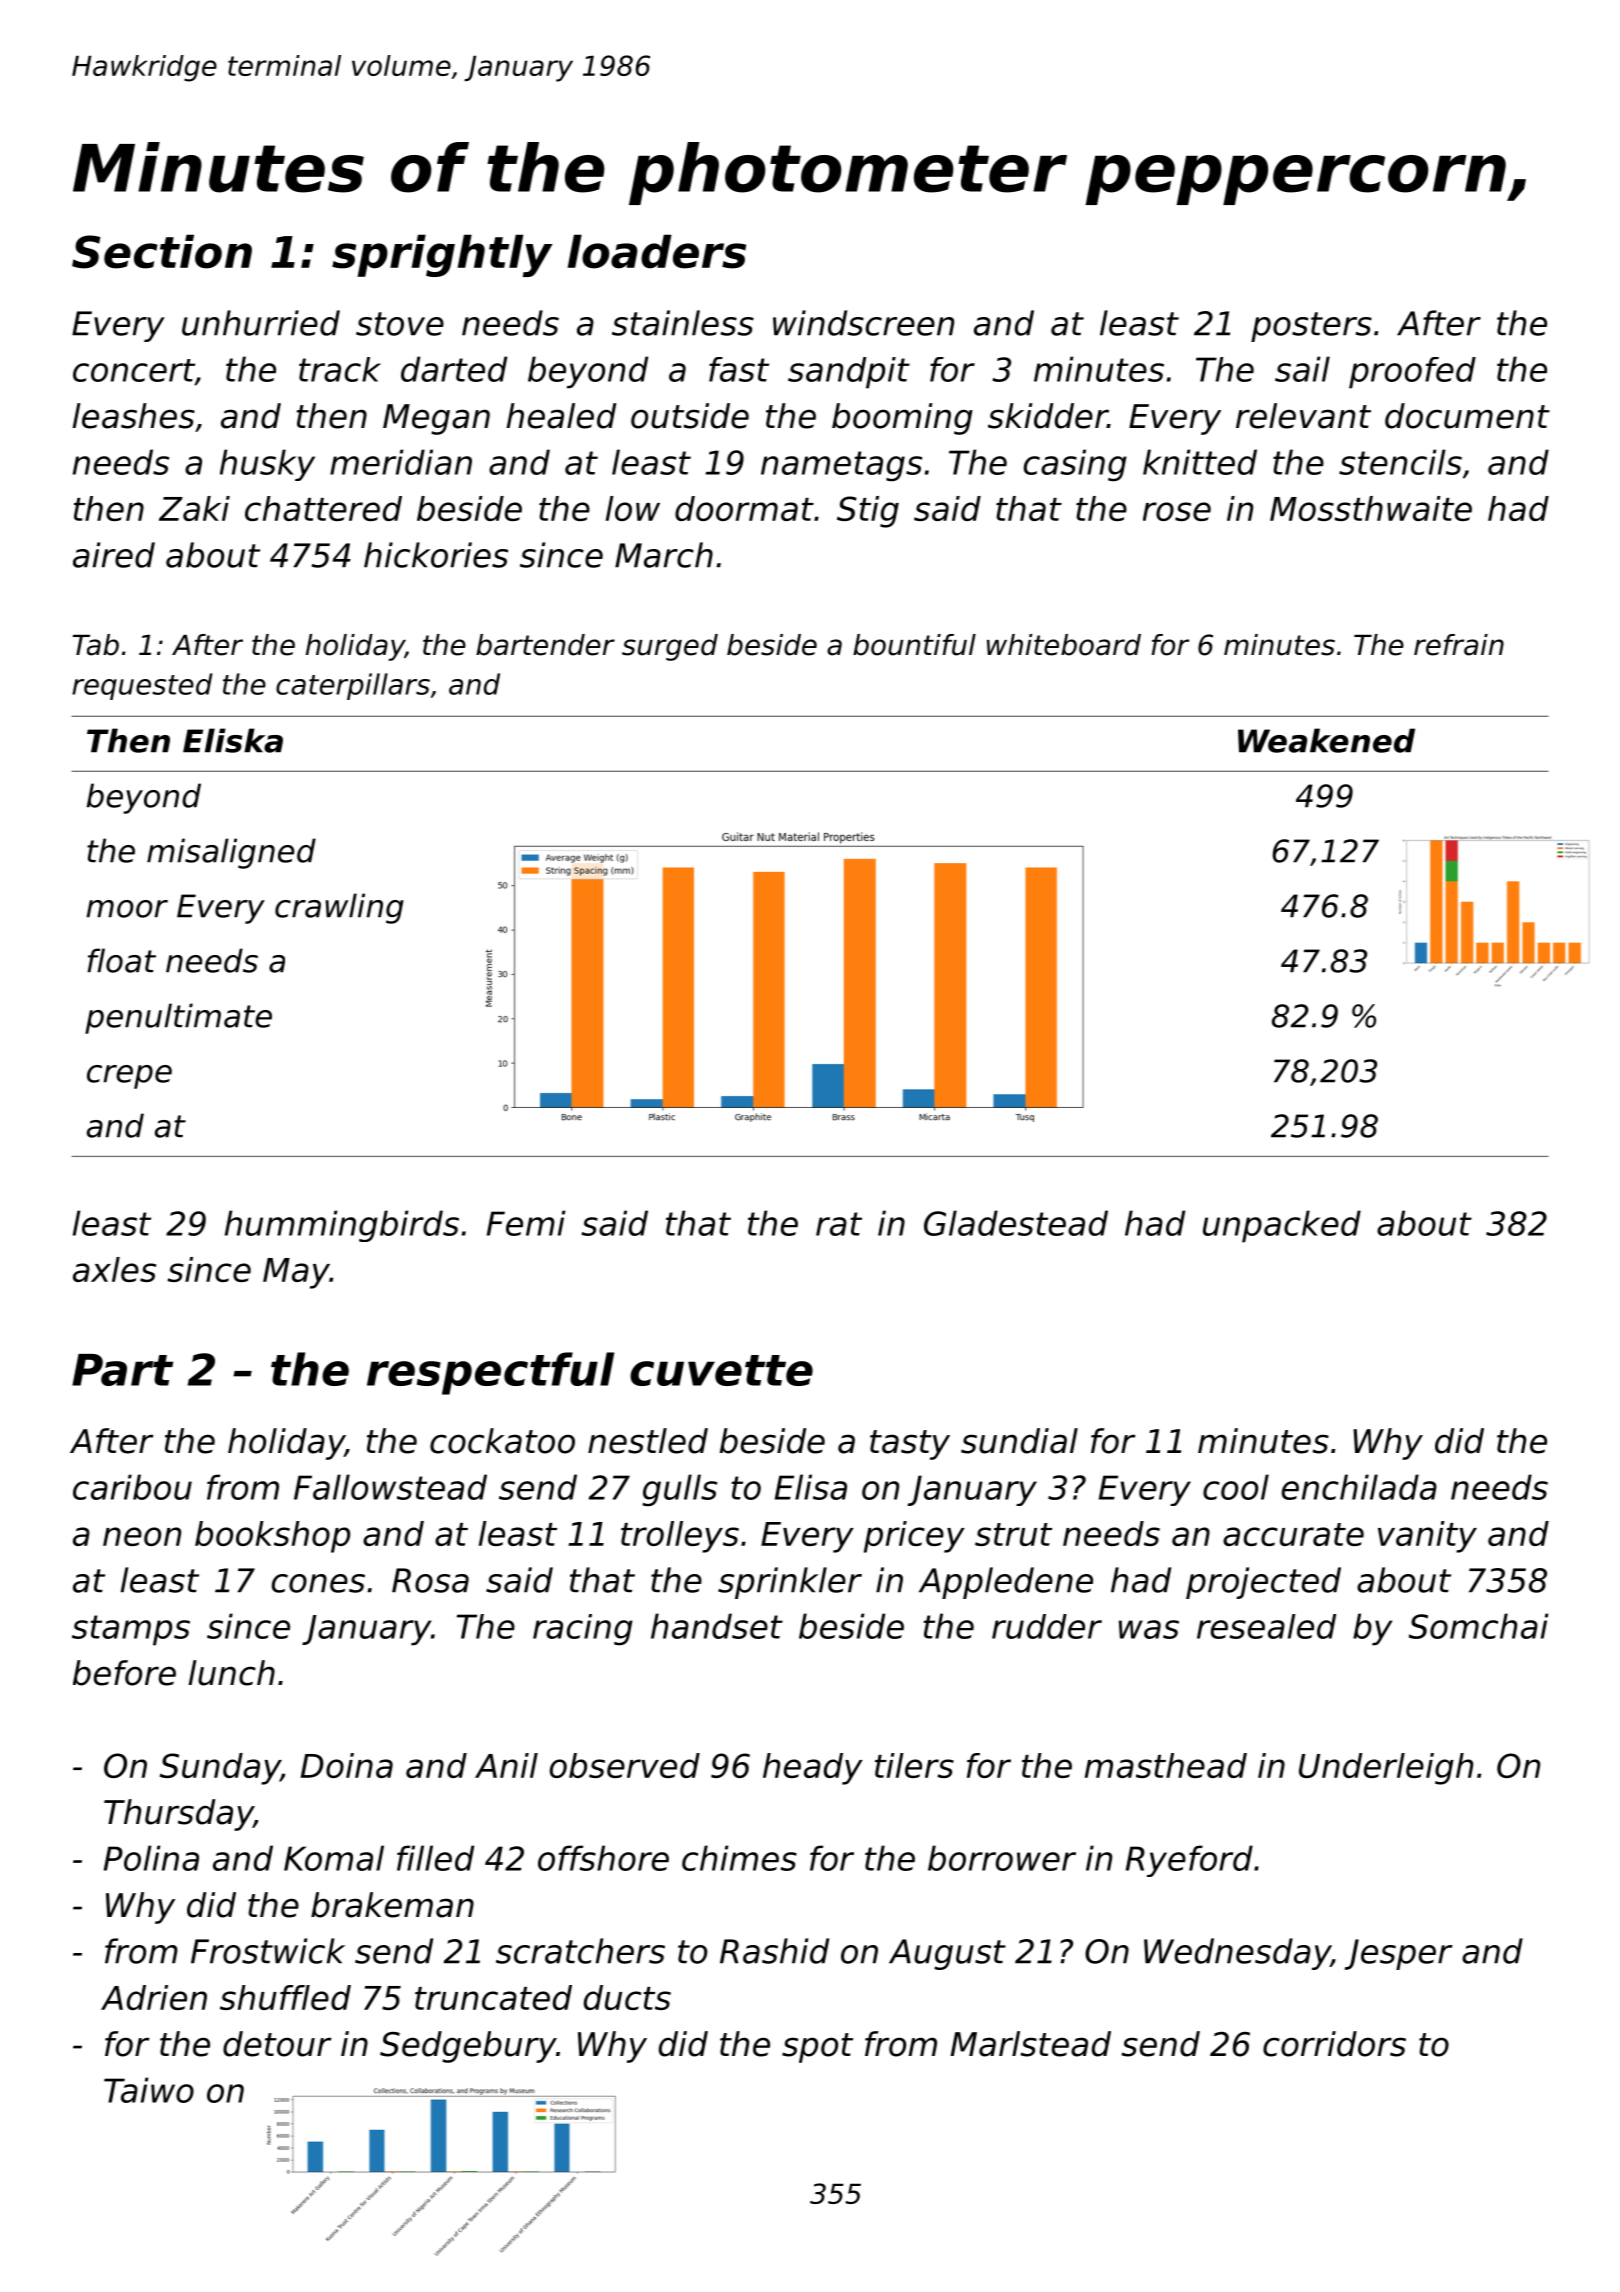 This document has height=2292, width=1620. What do you see at coordinates (149, 2090) in the document?
I see `Taiwo` at bounding box center [149, 2090].
